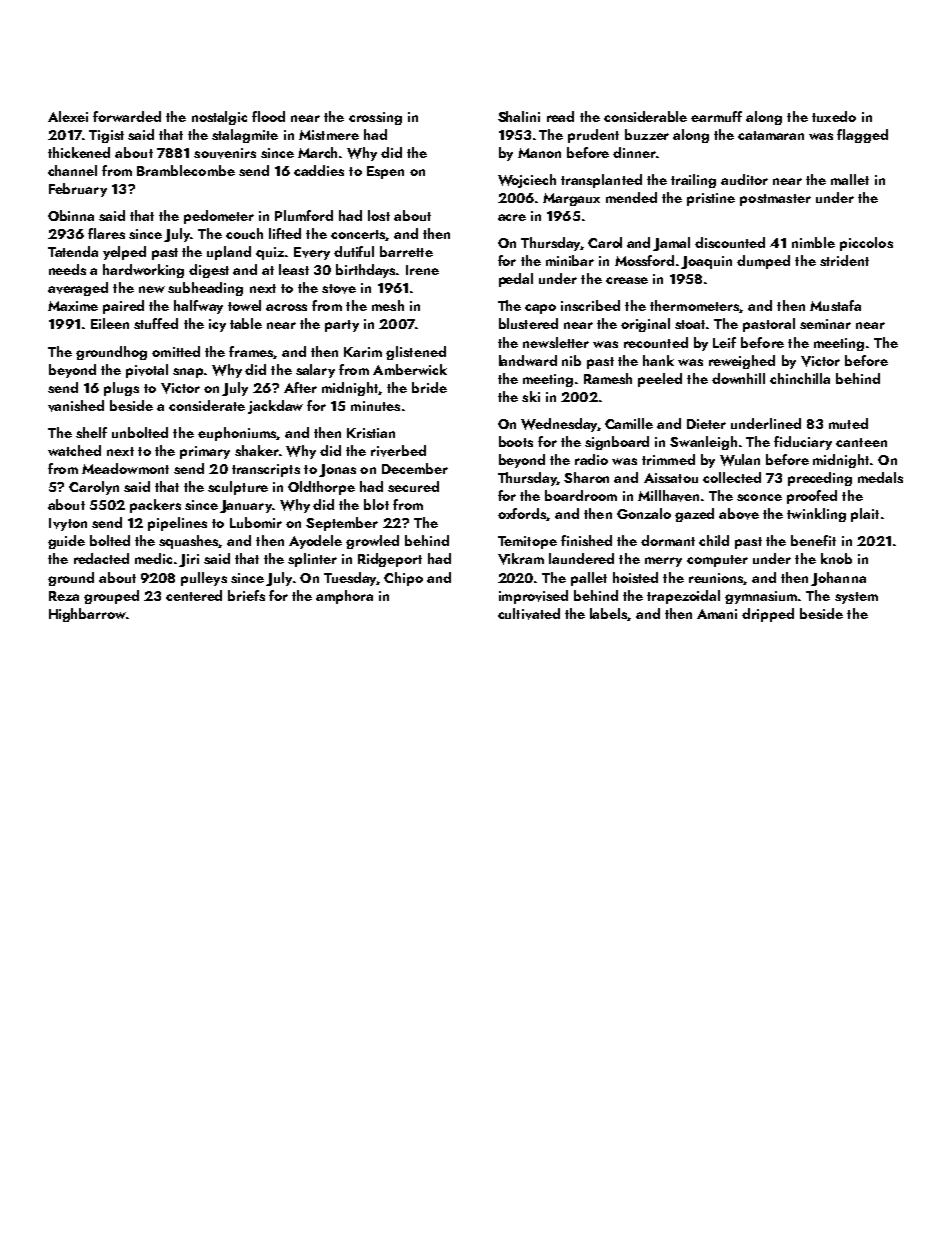 The image size is (952, 1233). What do you see at coordinates (668, 459) in the image?
I see `trimmed` at bounding box center [668, 459].
